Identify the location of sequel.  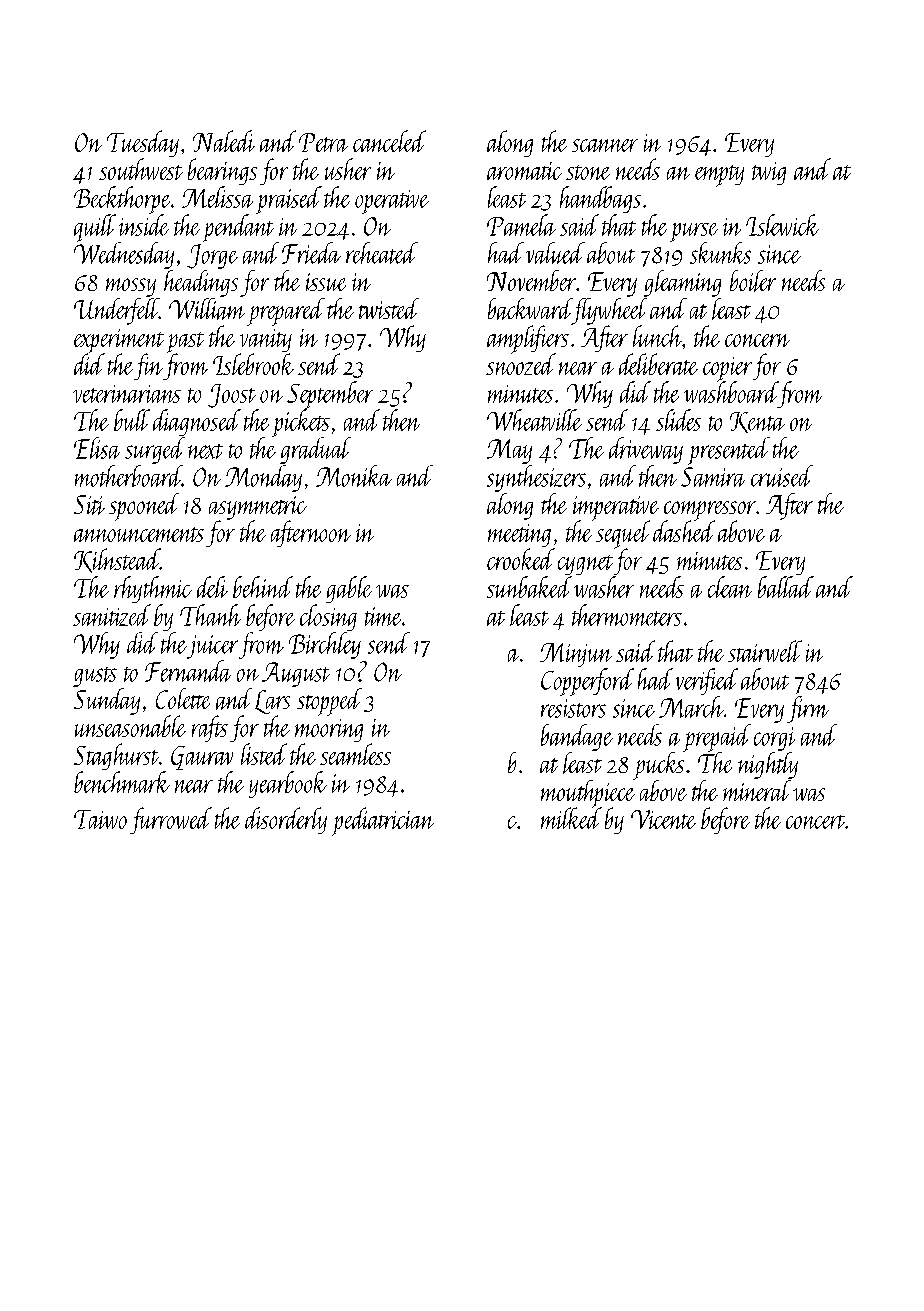
(623, 535).
